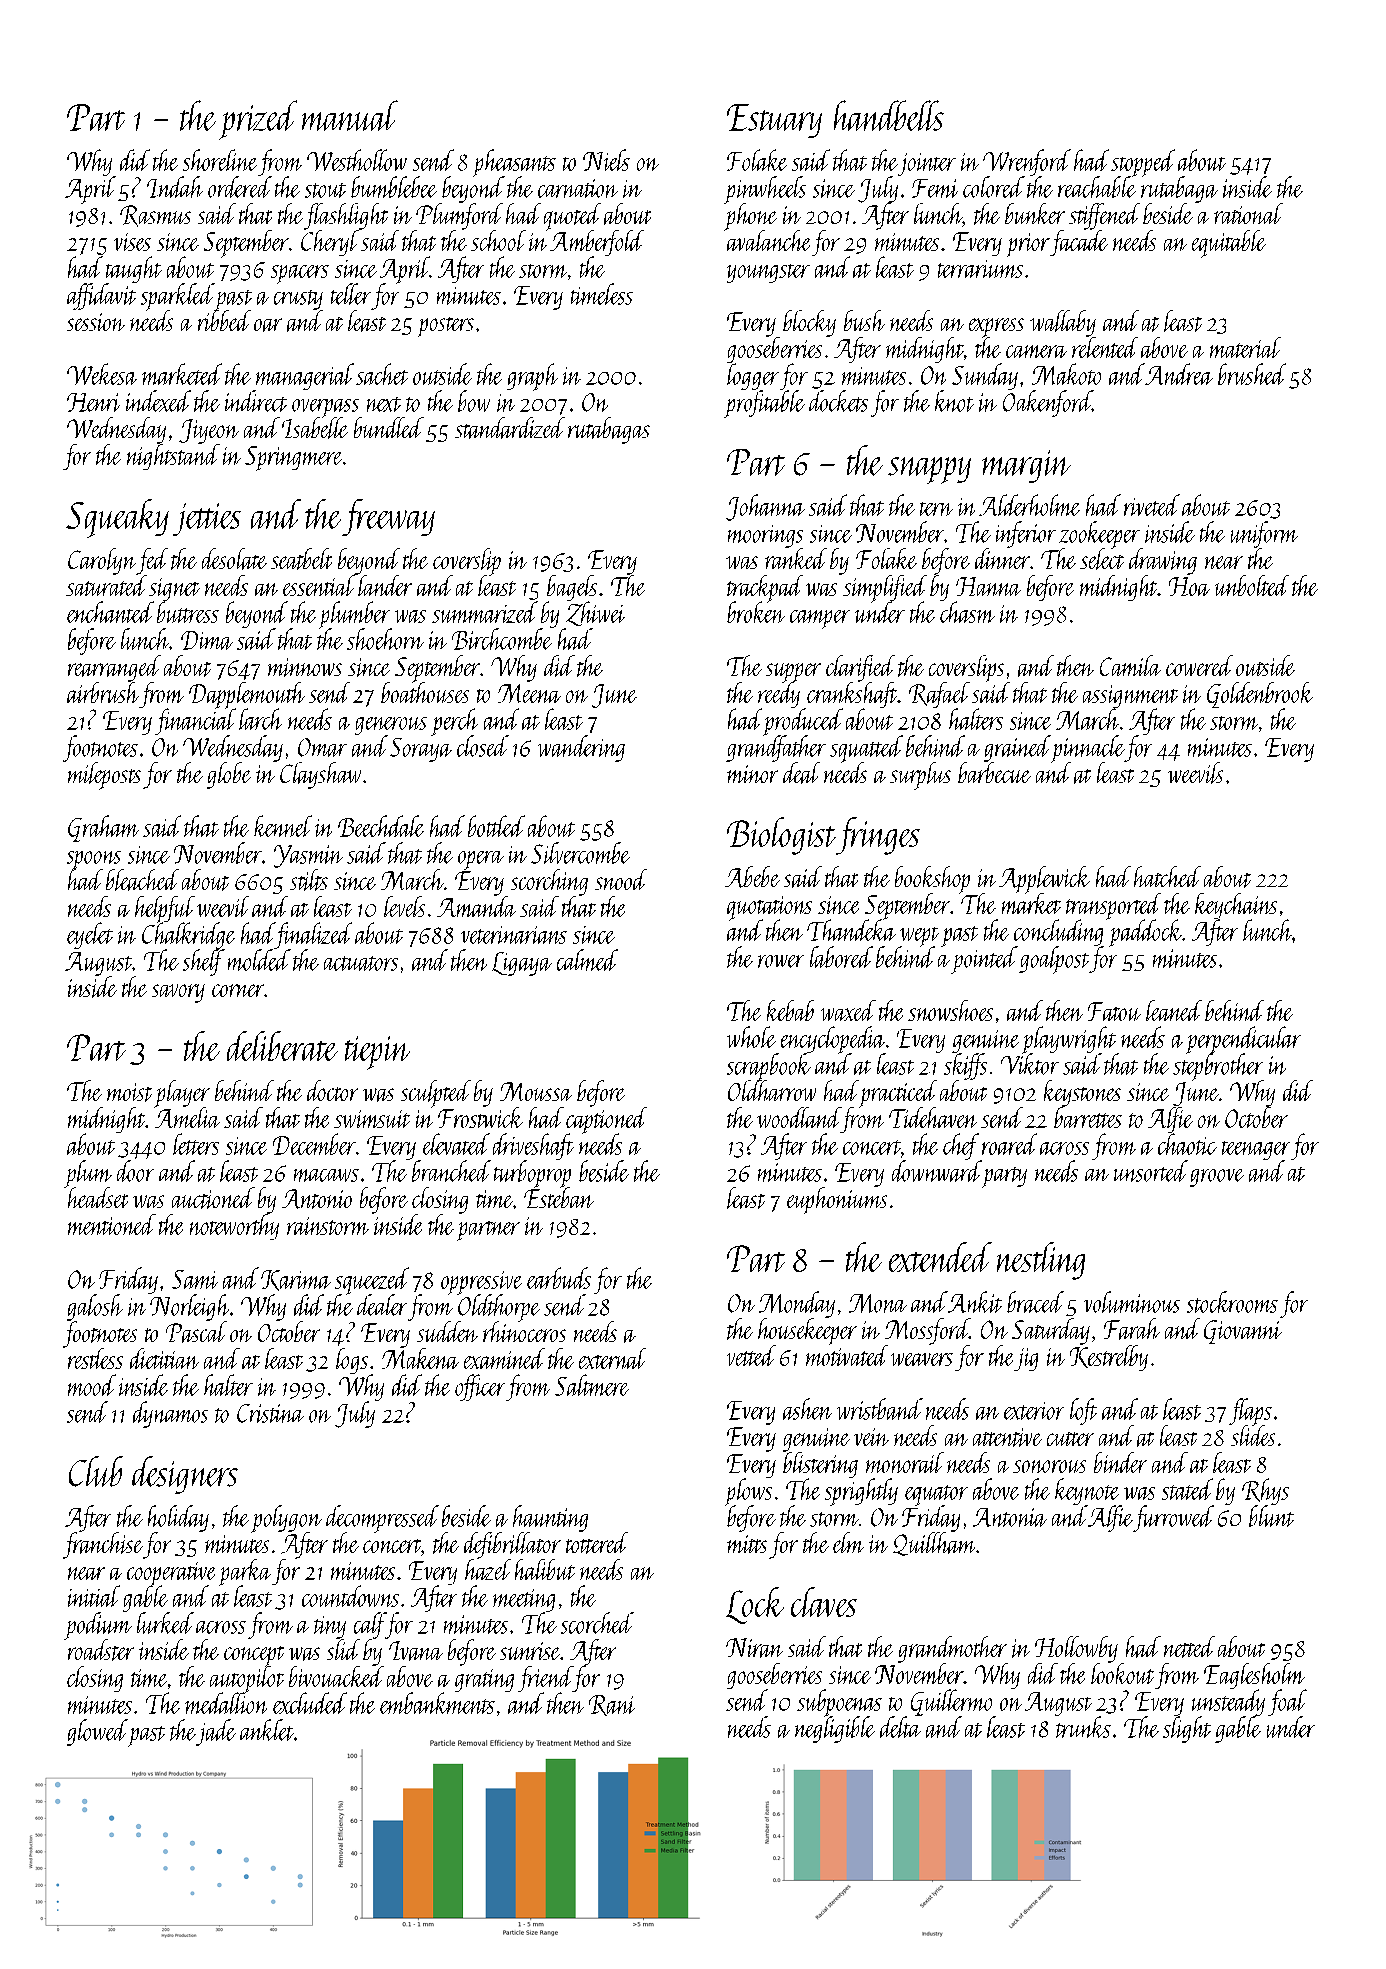 The width and height of the image is (1386, 1969). What do you see at coordinates (889, 115) in the image?
I see `handbells` at bounding box center [889, 115].
